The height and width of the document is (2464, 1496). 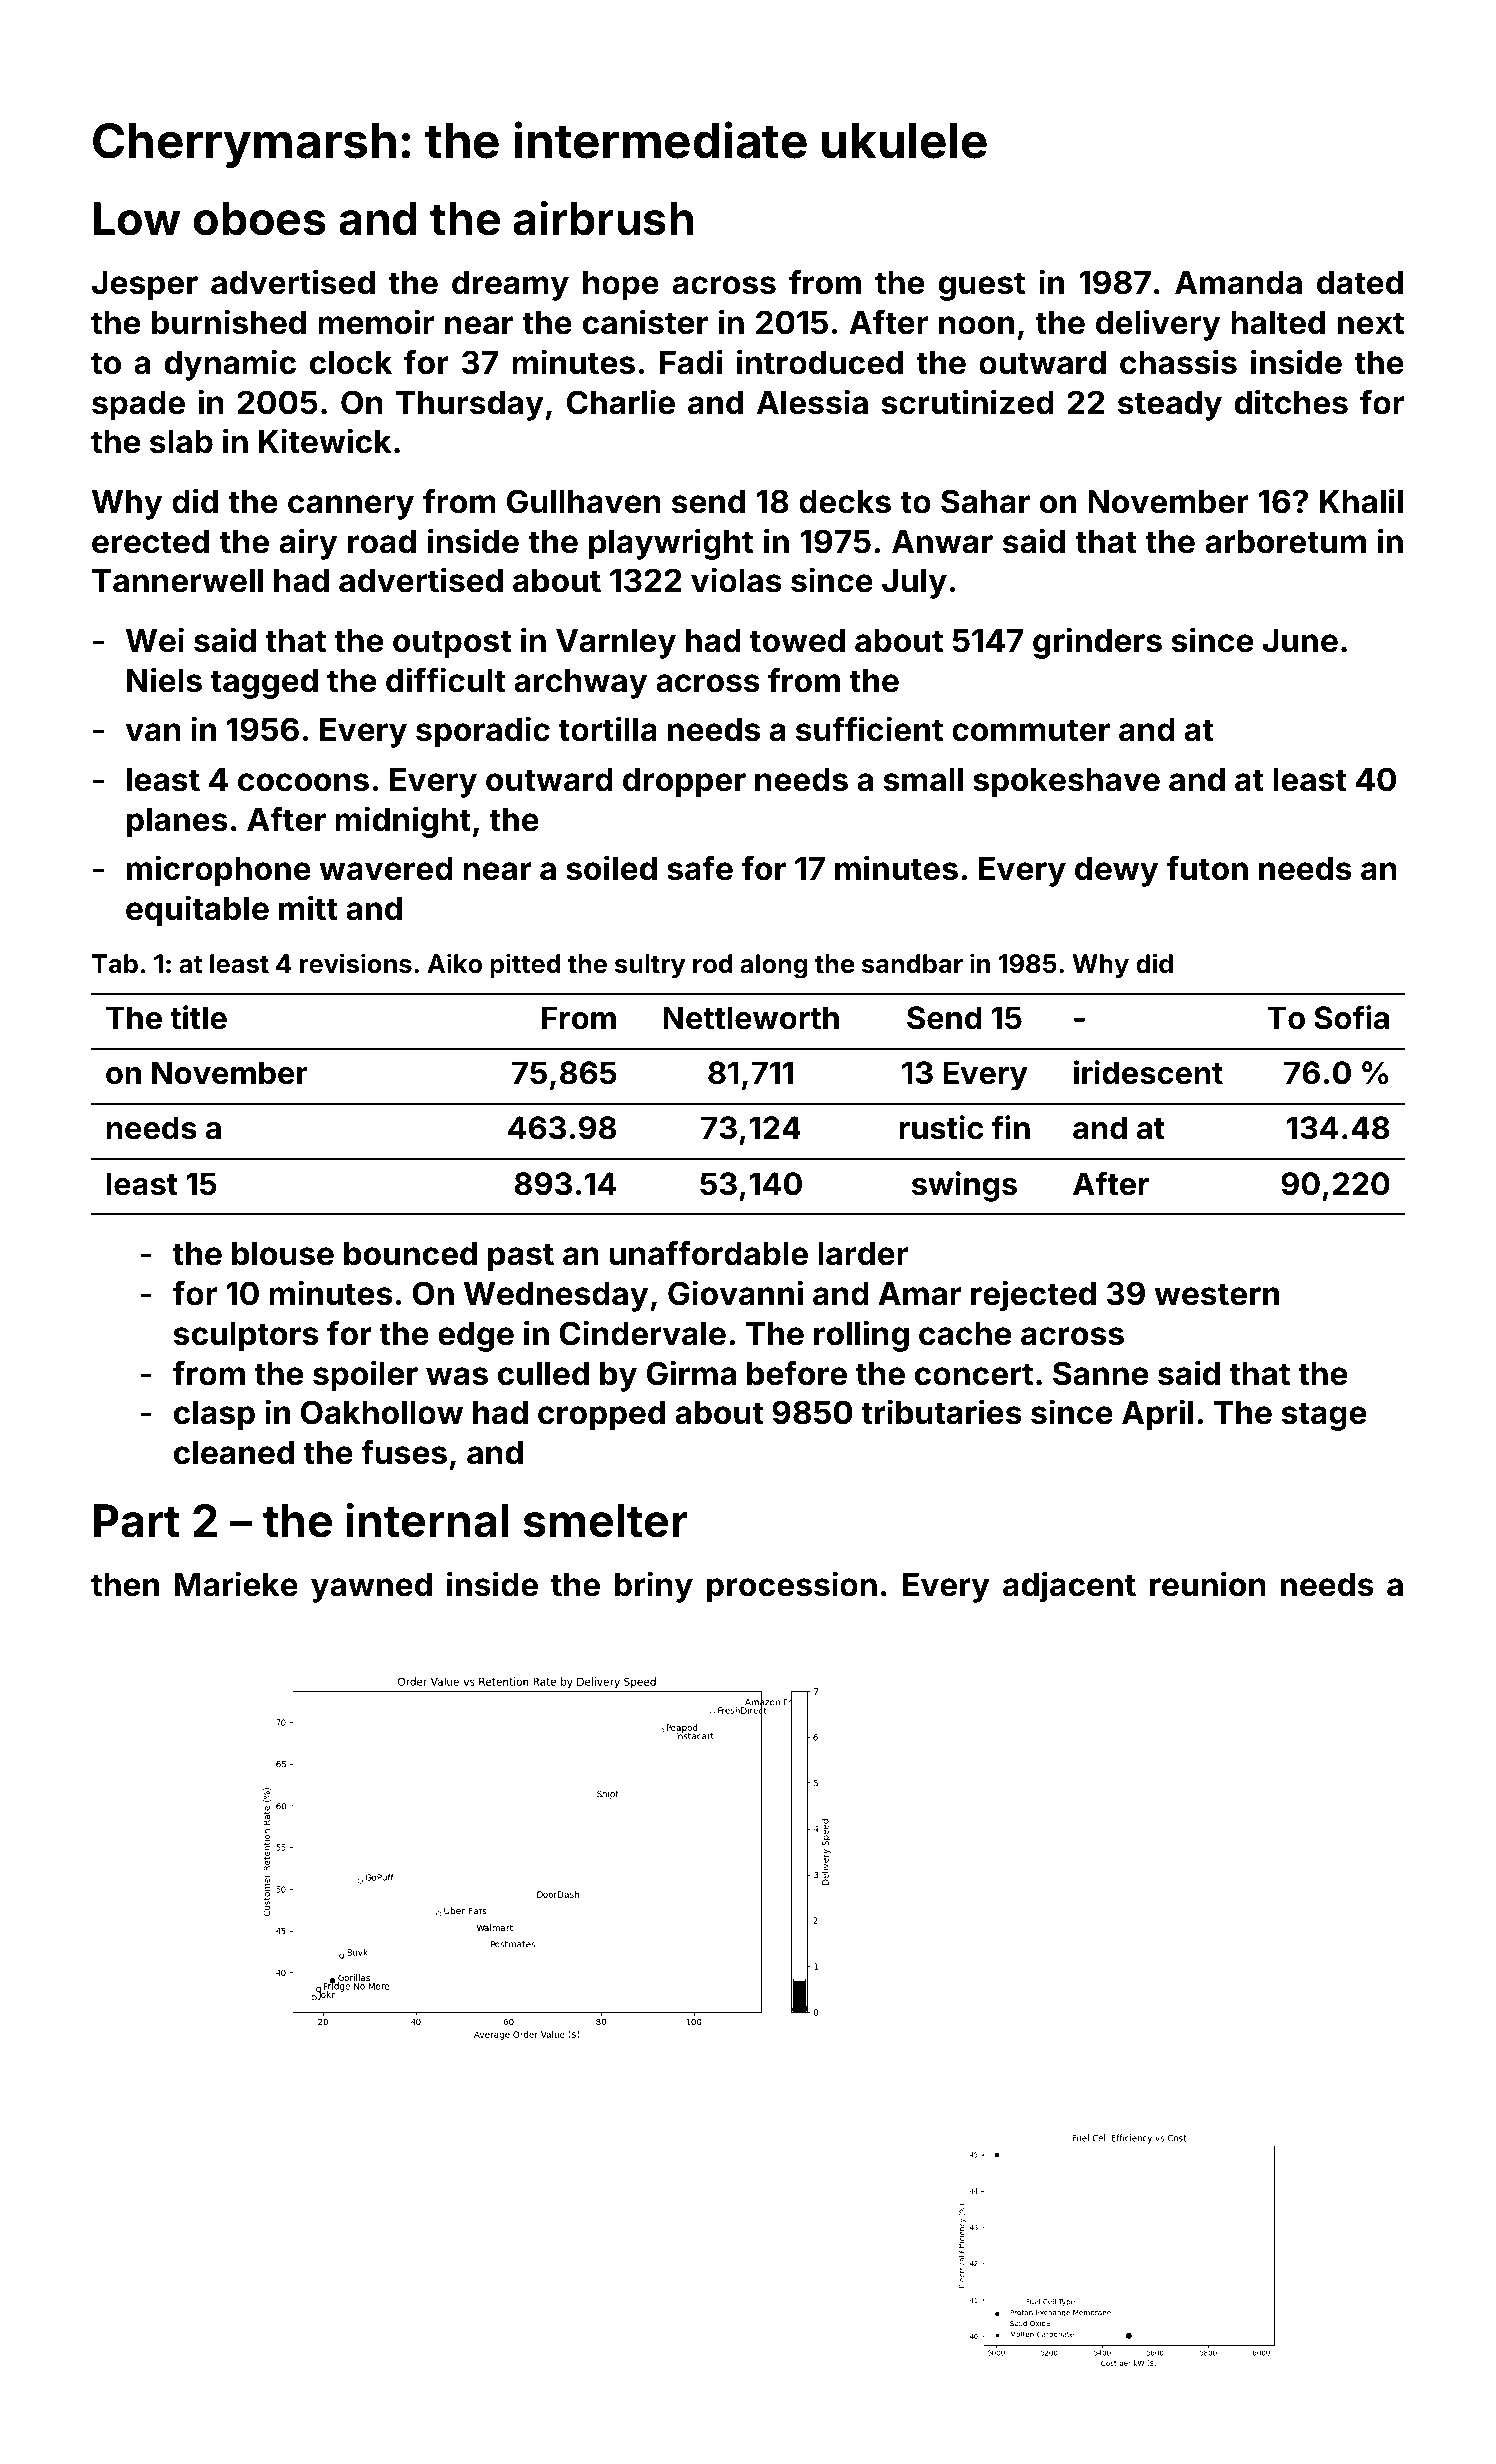 What do you see at coordinates (923, 780) in the document?
I see `small` at bounding box center [923, 780].
